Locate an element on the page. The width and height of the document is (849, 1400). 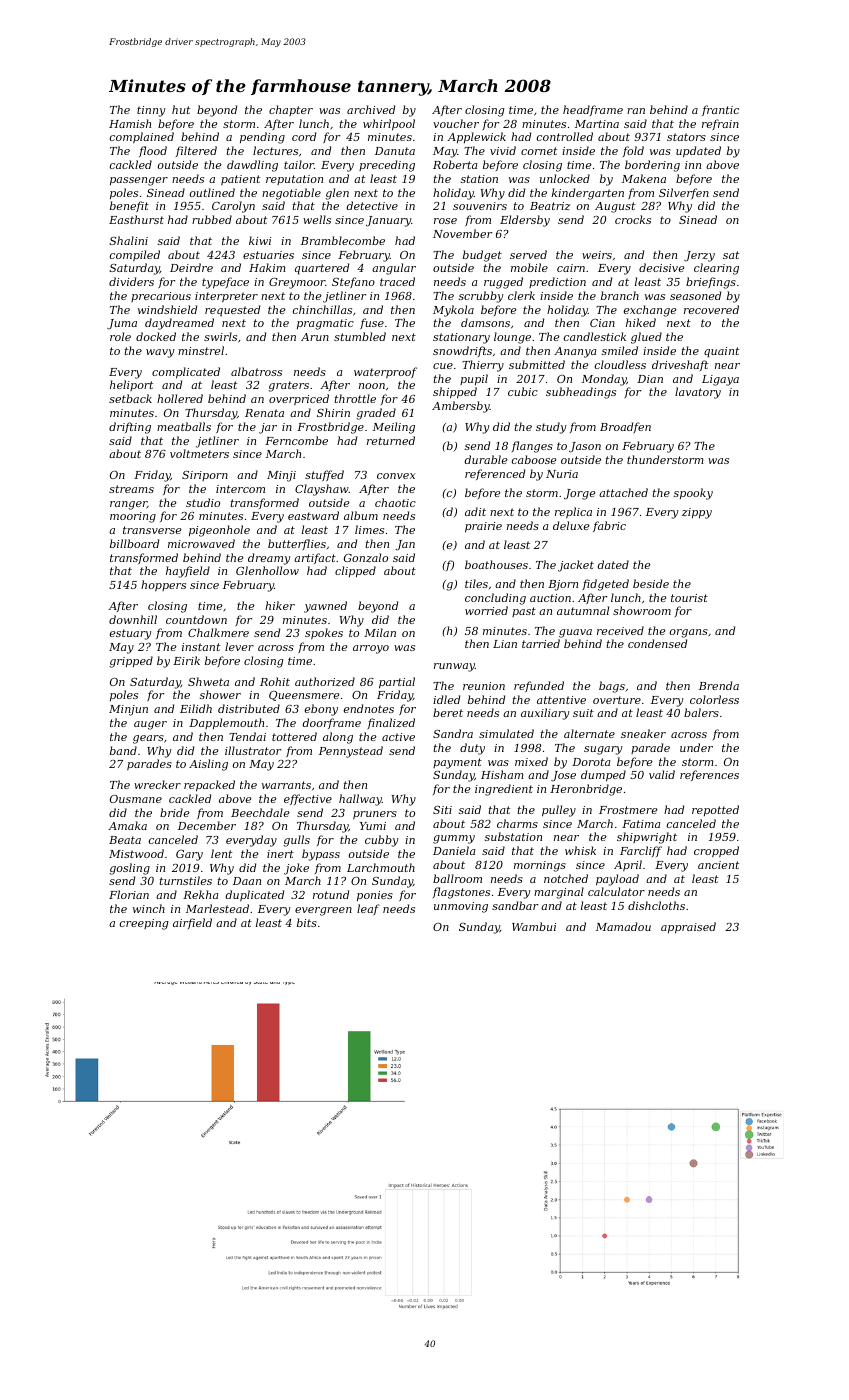
references is located at coordinates (709, 775).
